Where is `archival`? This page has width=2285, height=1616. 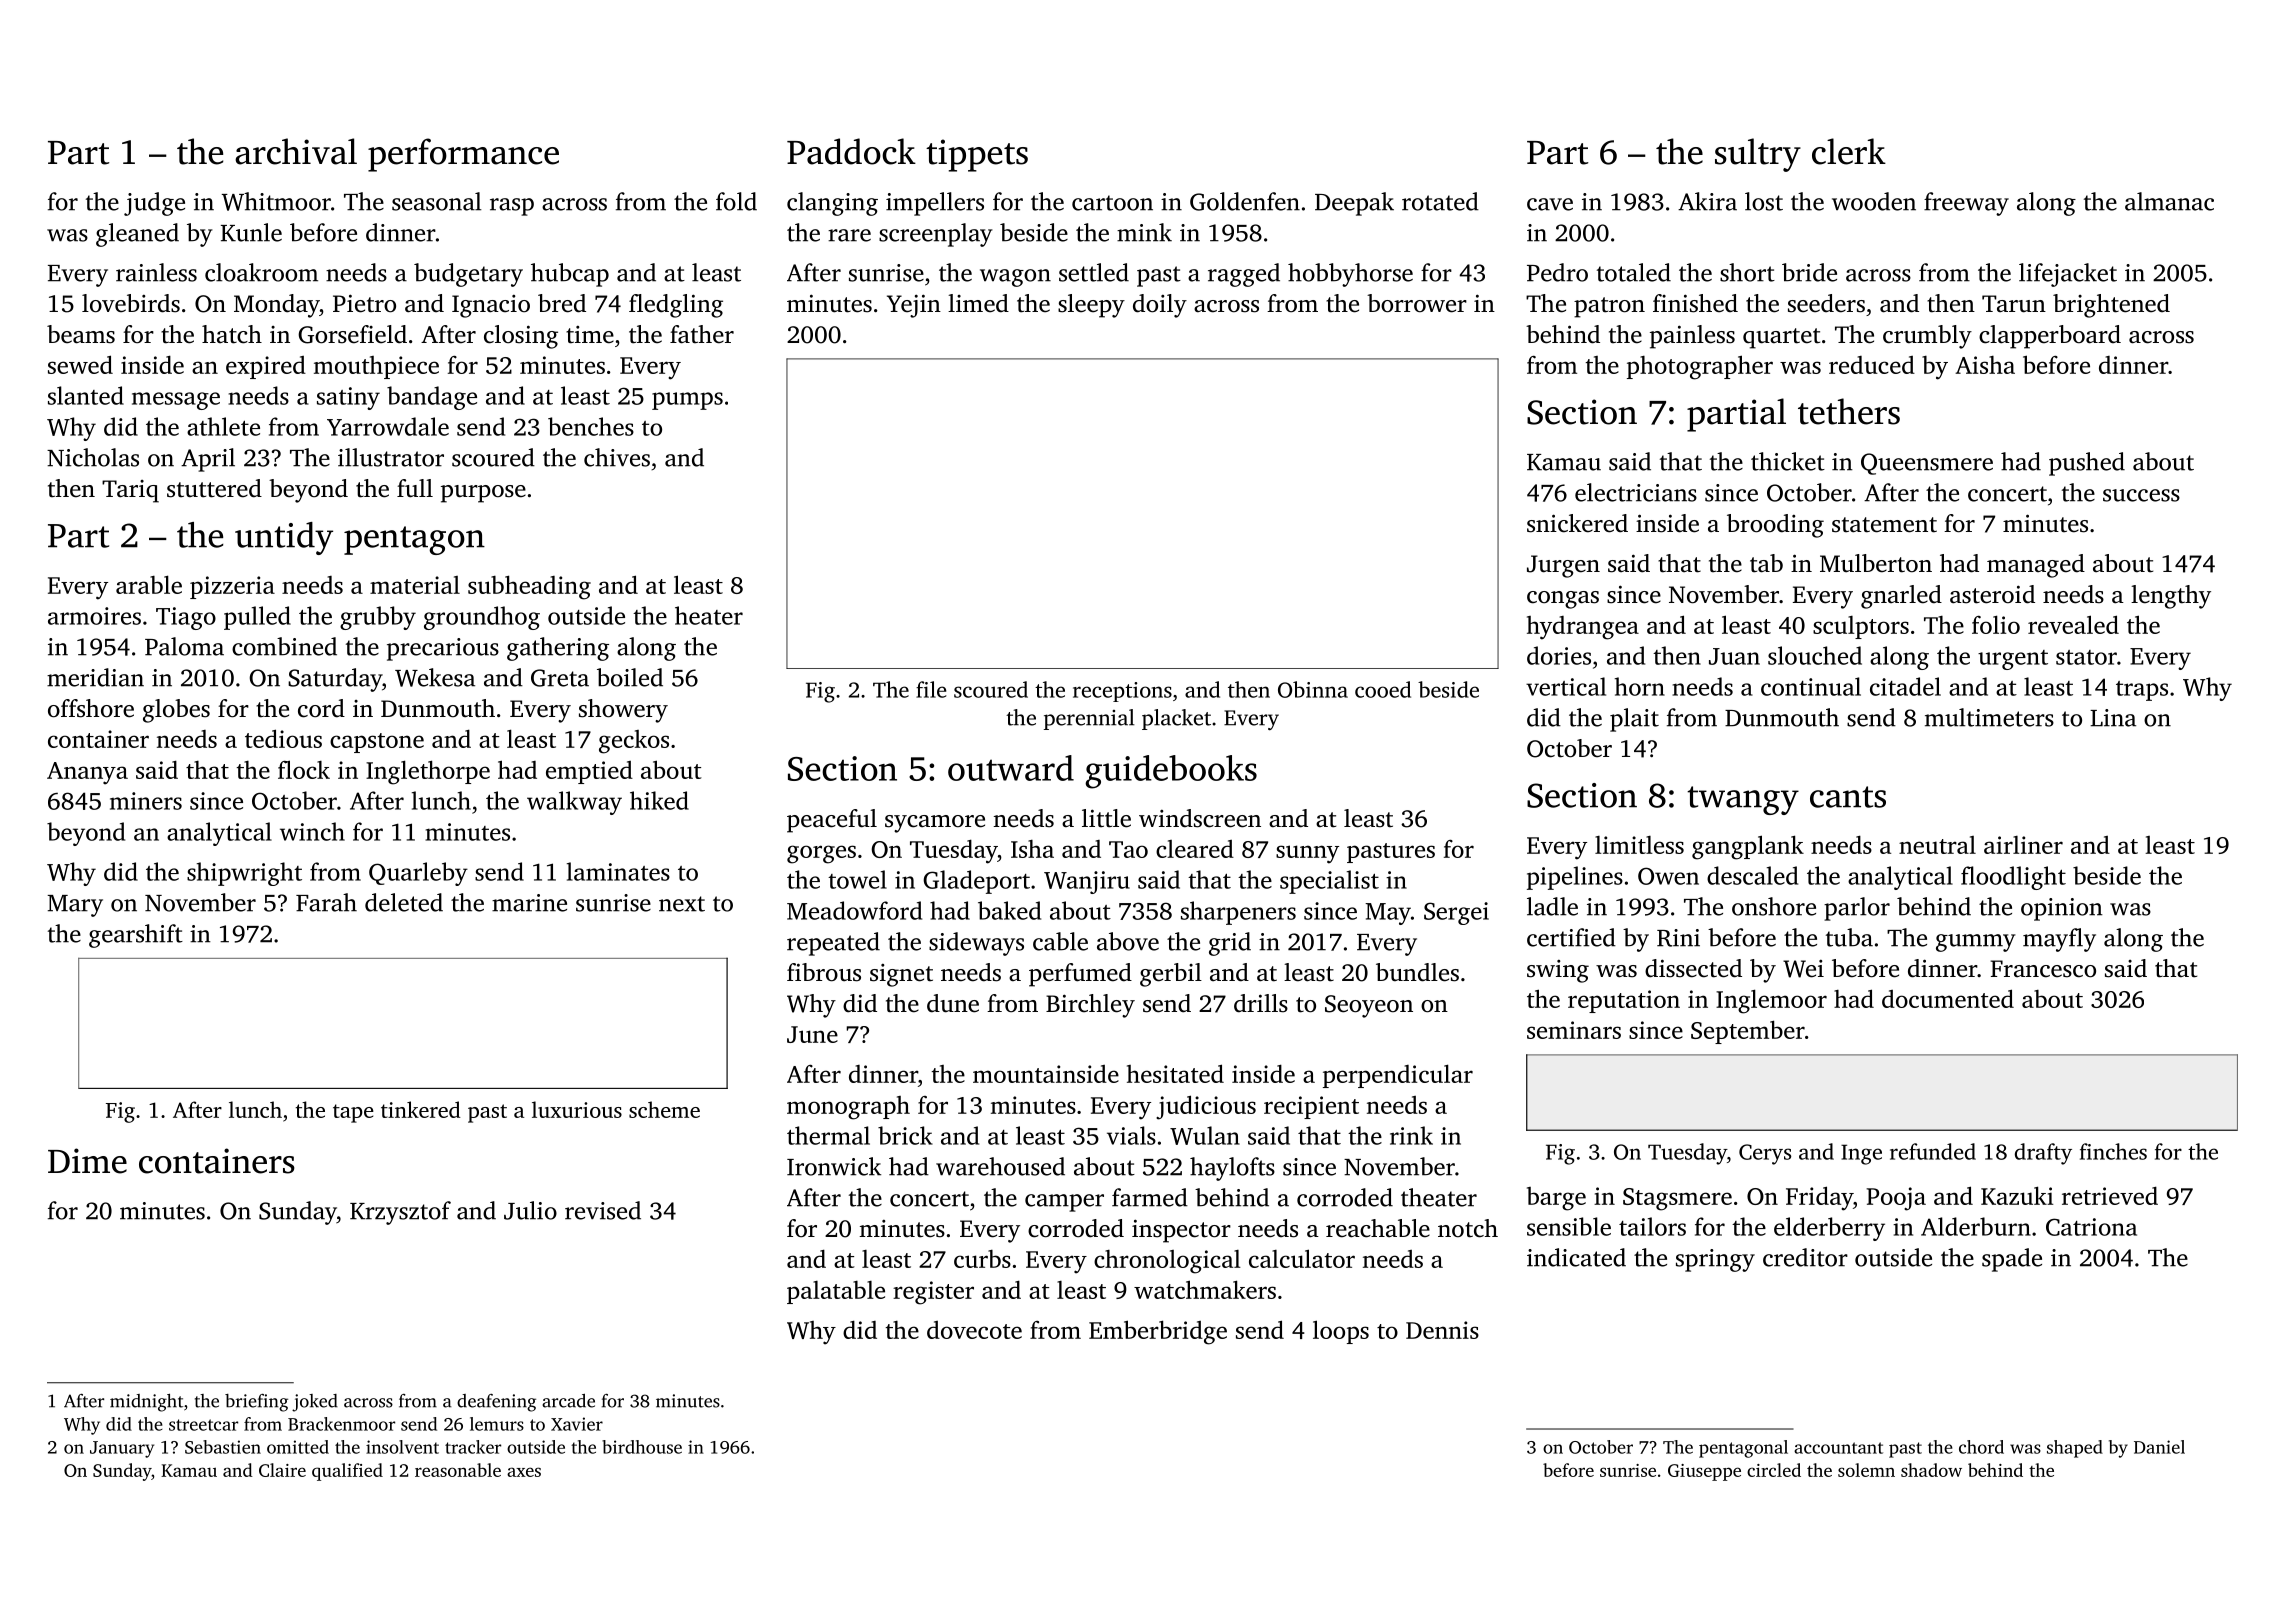 archival is located at coordinates (296, 151).
